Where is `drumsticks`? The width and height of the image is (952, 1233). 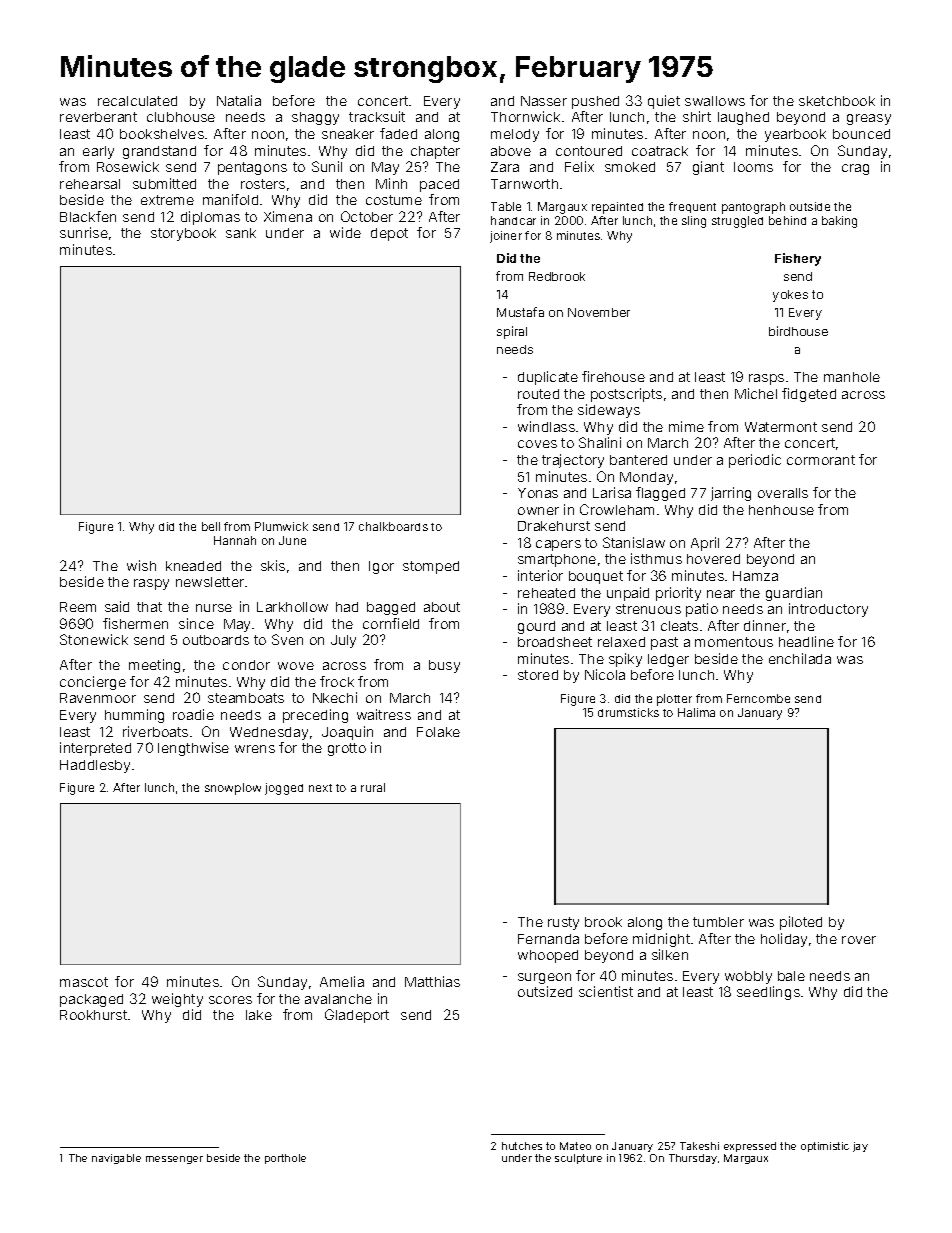
drumsticks is located at coordinates (628, 712).
